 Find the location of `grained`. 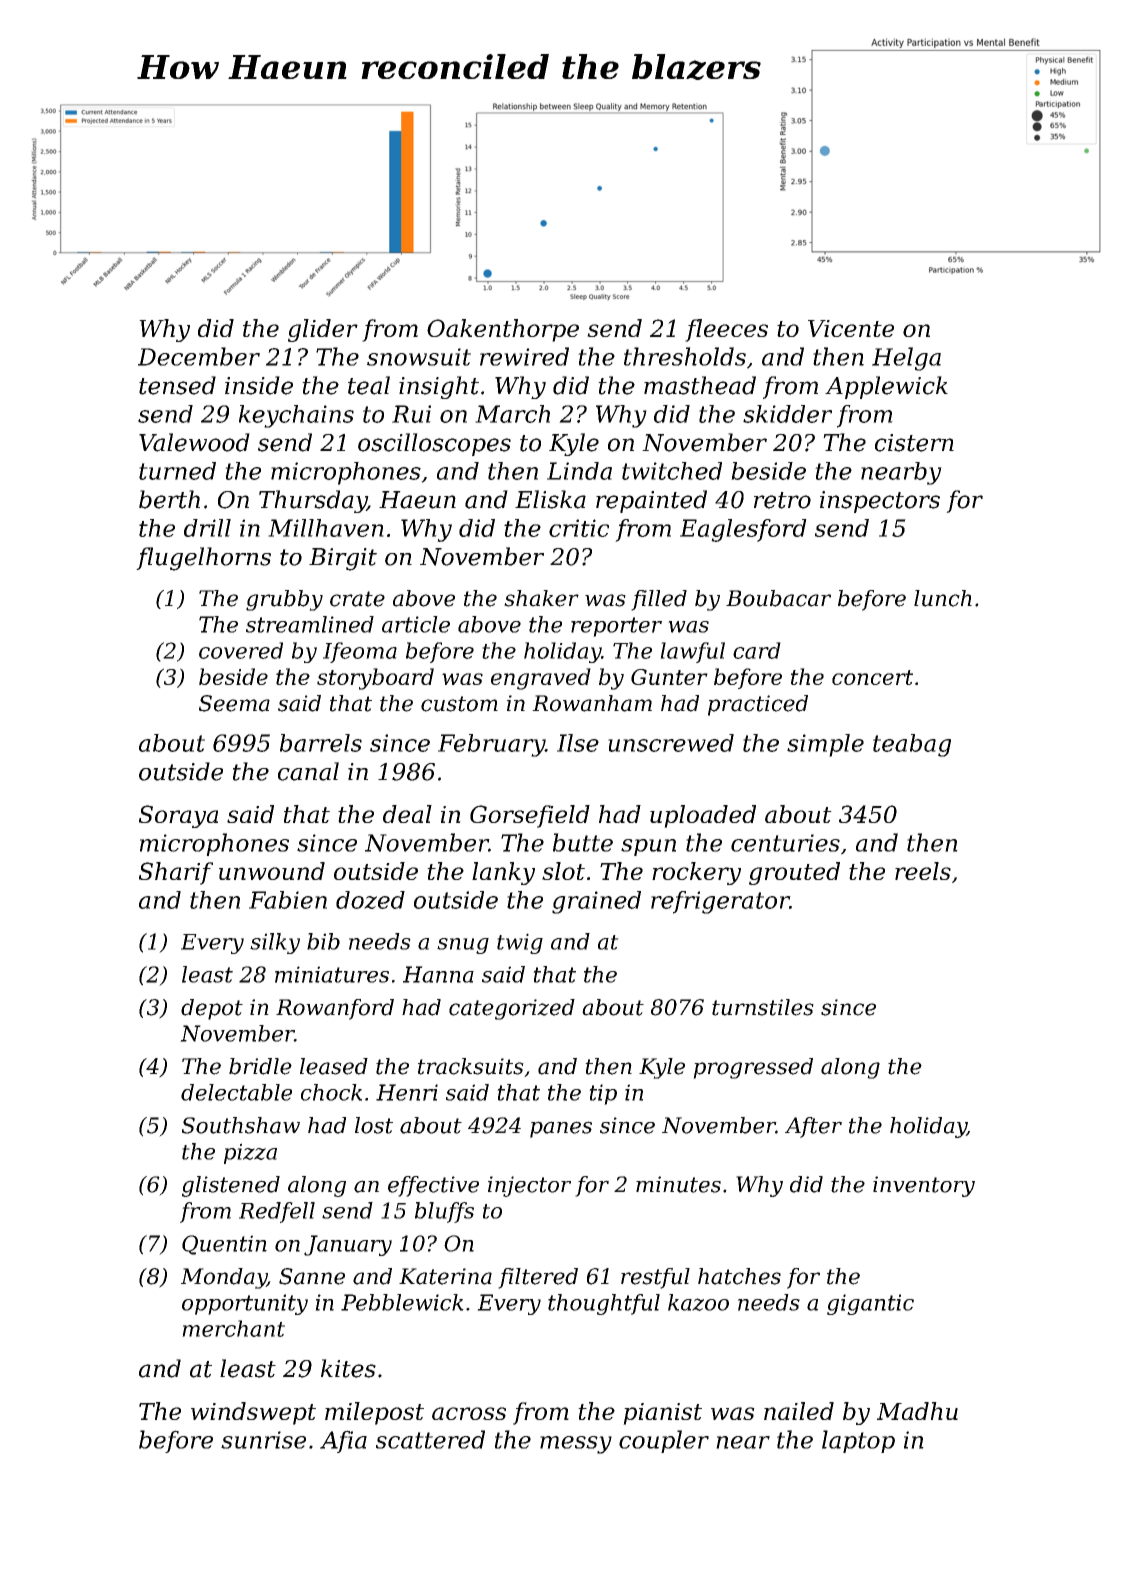

grained is located at coordinates (596, 902).
